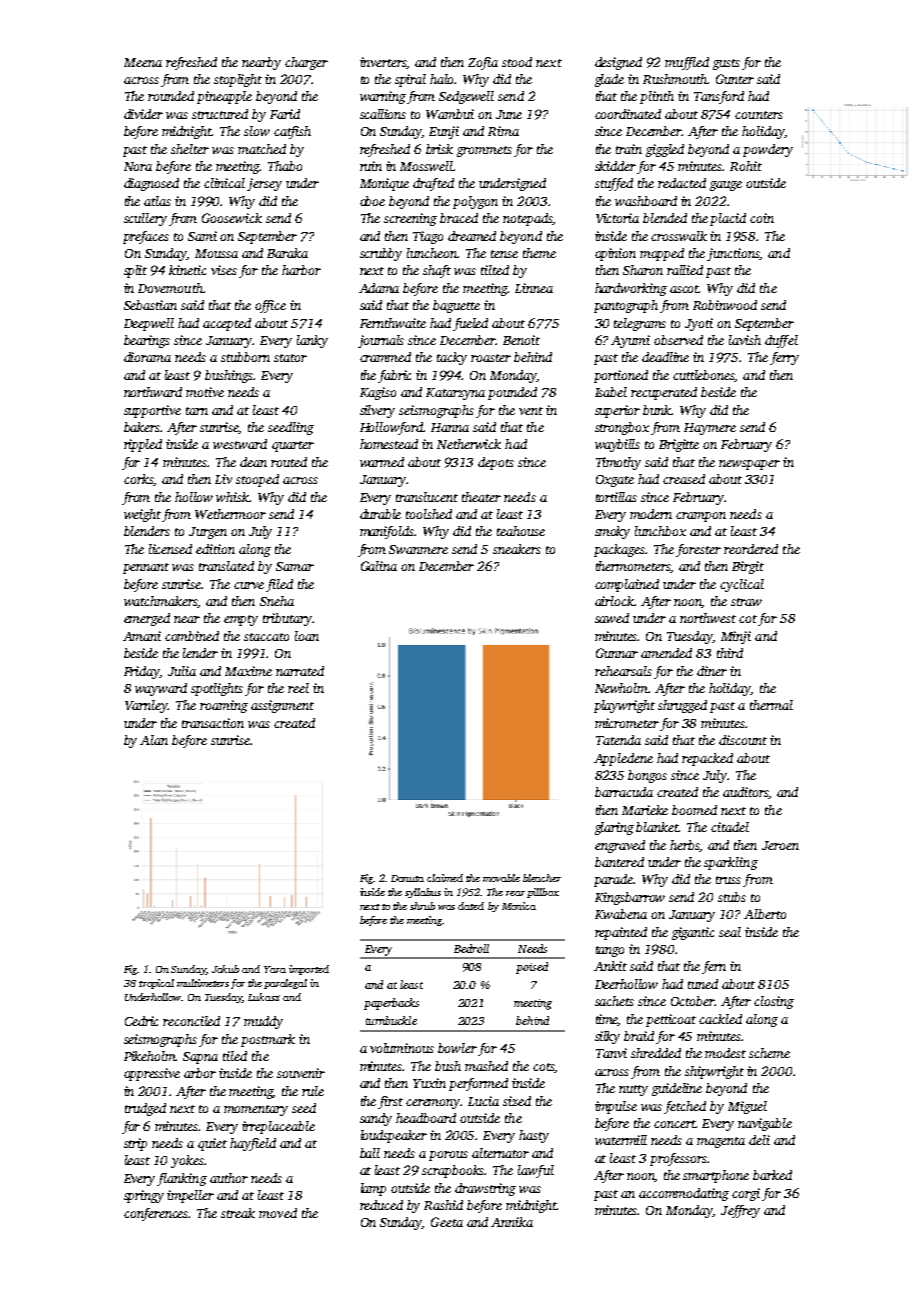  What do you see at coordinates (699, 324) in the screenshot?
I see `Jyoti` at bounding box center [699, 324].
